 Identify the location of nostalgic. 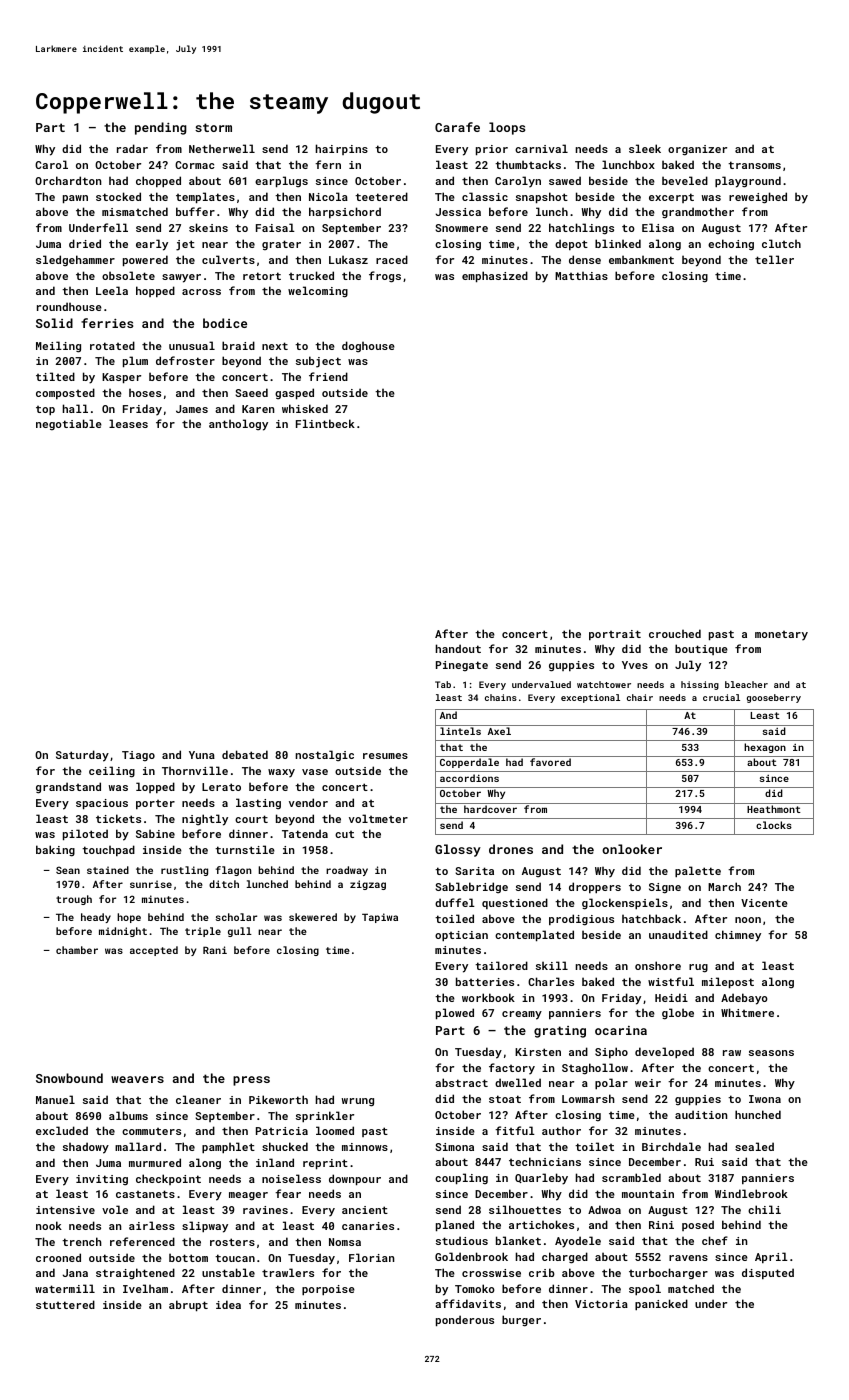
(325, 755).
